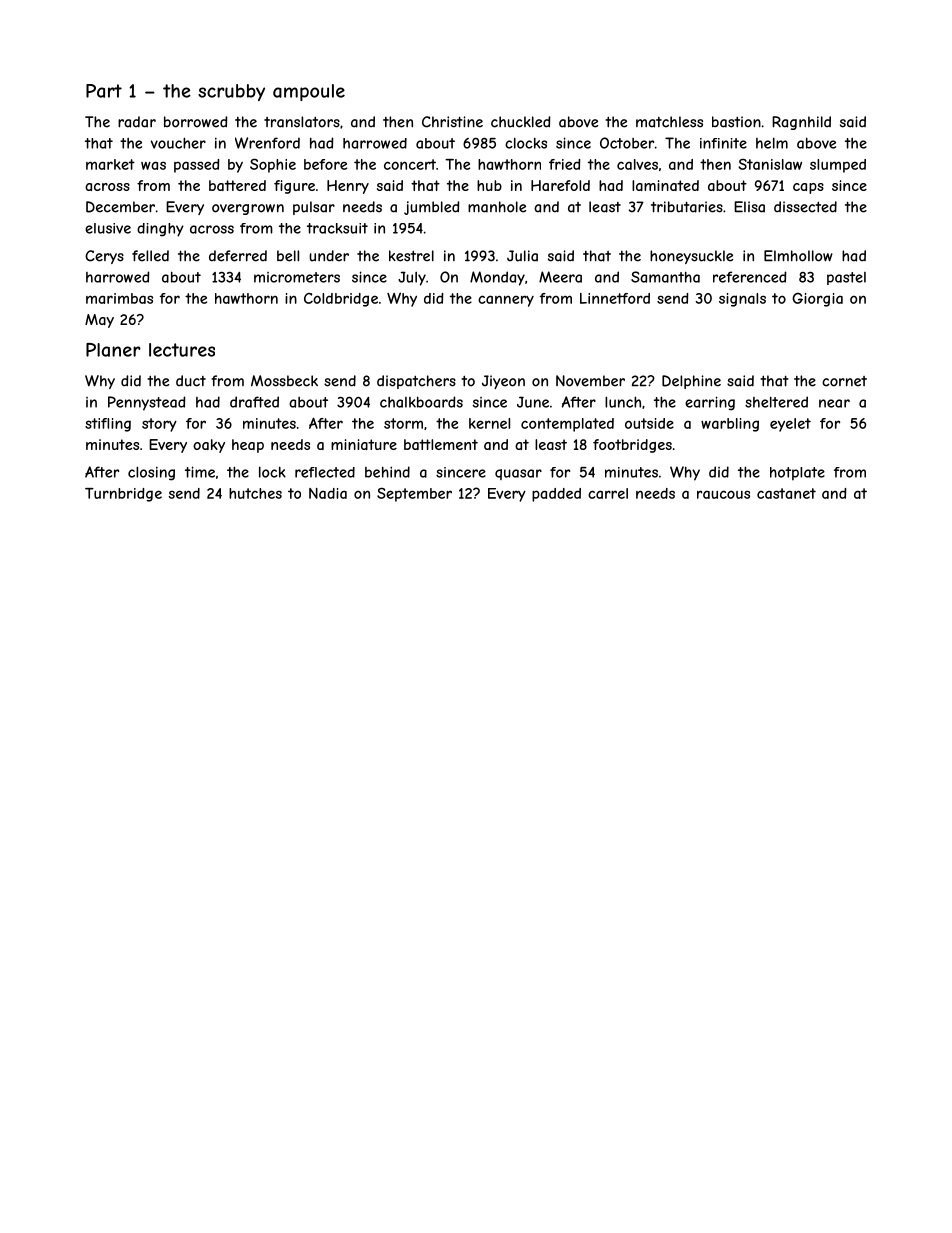  Describe the element at coordinates (123, 495) in the page. I see `Turnbridge` at that location.
